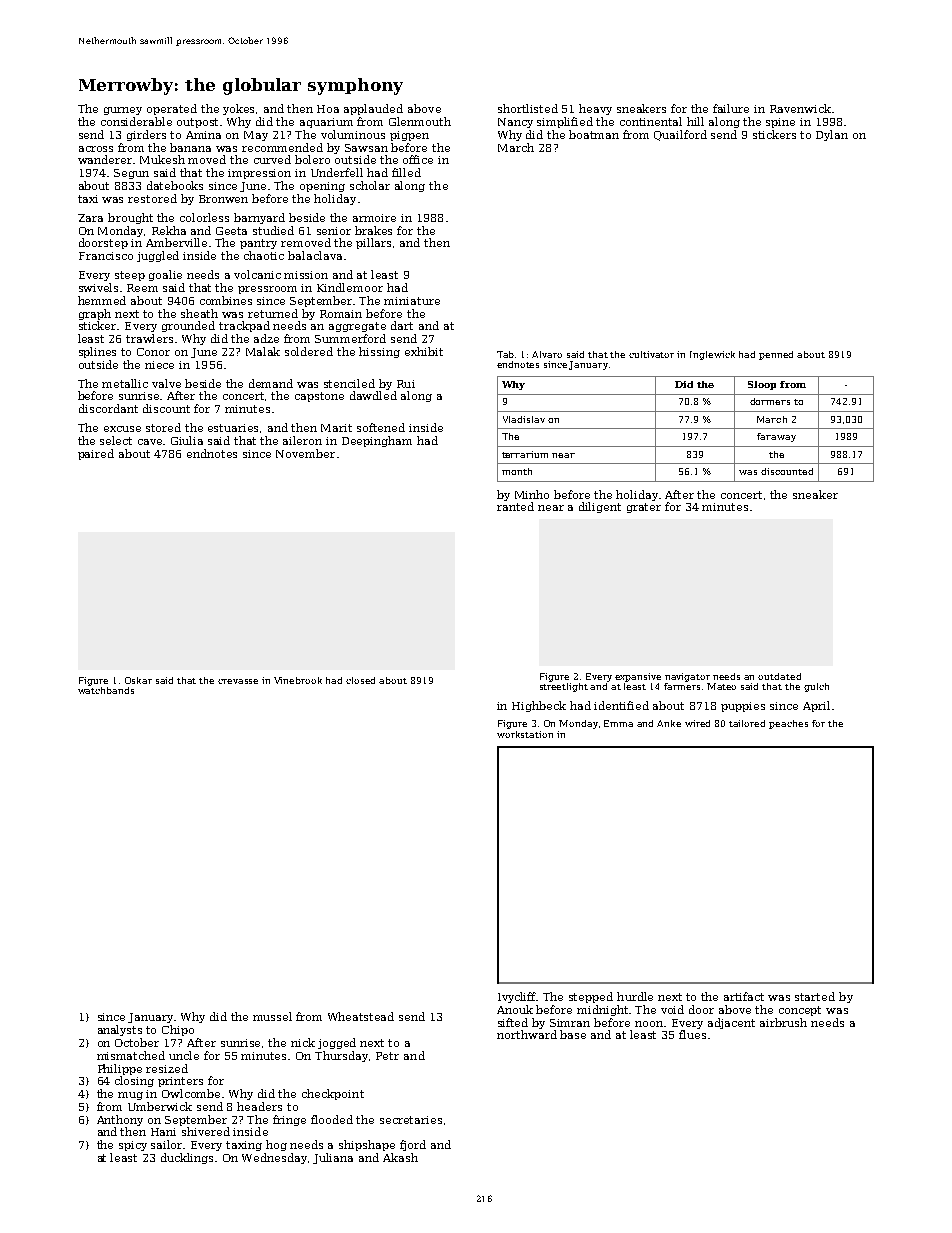 Image resolution: width=952 pixels, height=1233 pixels. Describe the element at coordinates (96, 149) in the screenshot. I see `across` at that location.
